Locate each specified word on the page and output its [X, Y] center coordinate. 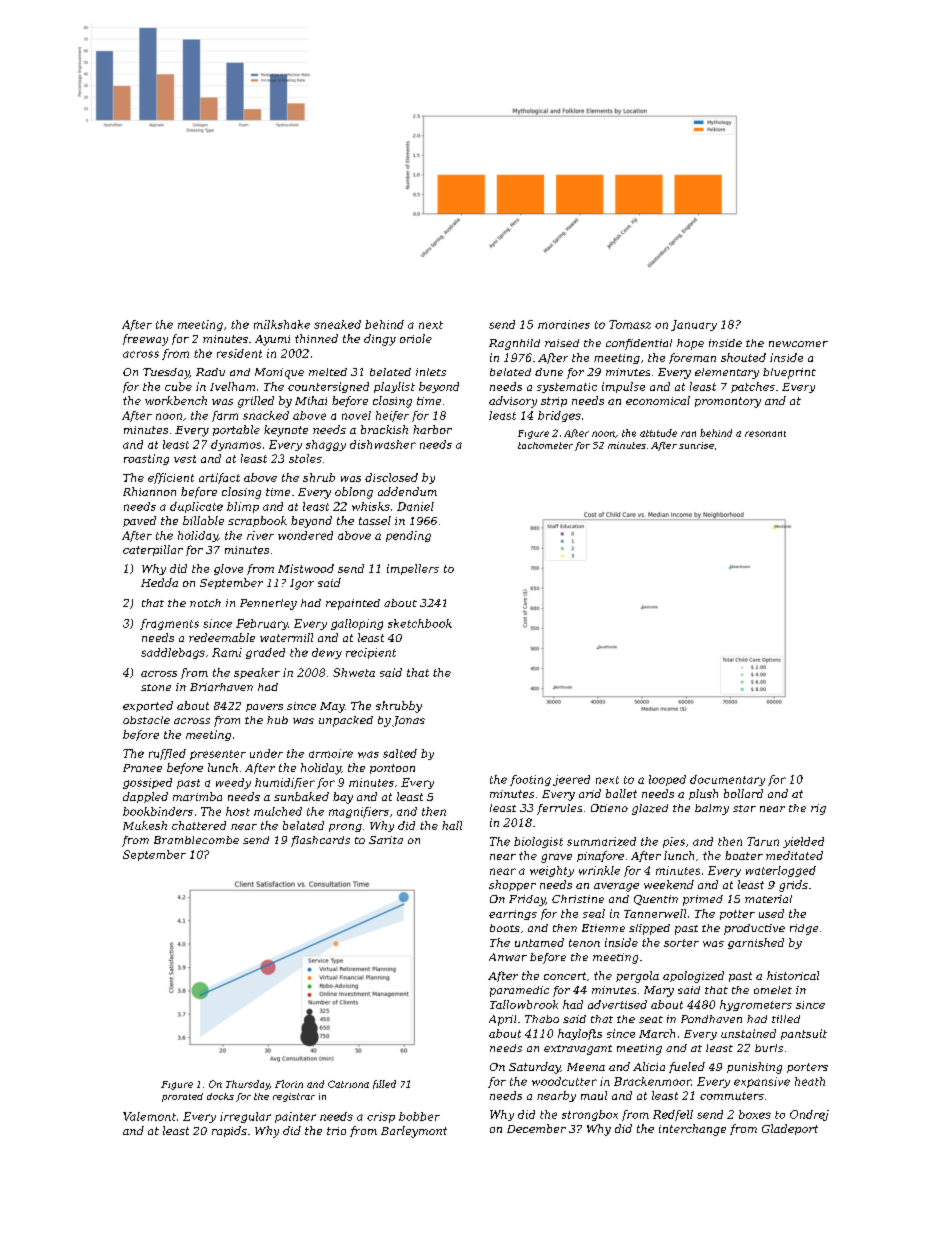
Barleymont [414, 1132]
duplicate [196, 507]
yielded [803, 842]
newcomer [798, 344]
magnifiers [359, 812]
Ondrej [809, 1115]
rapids [229, 1131]
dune [549, 372]
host [238, 811]
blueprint [789, 373]
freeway [145, 340]
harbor [432, 429]
